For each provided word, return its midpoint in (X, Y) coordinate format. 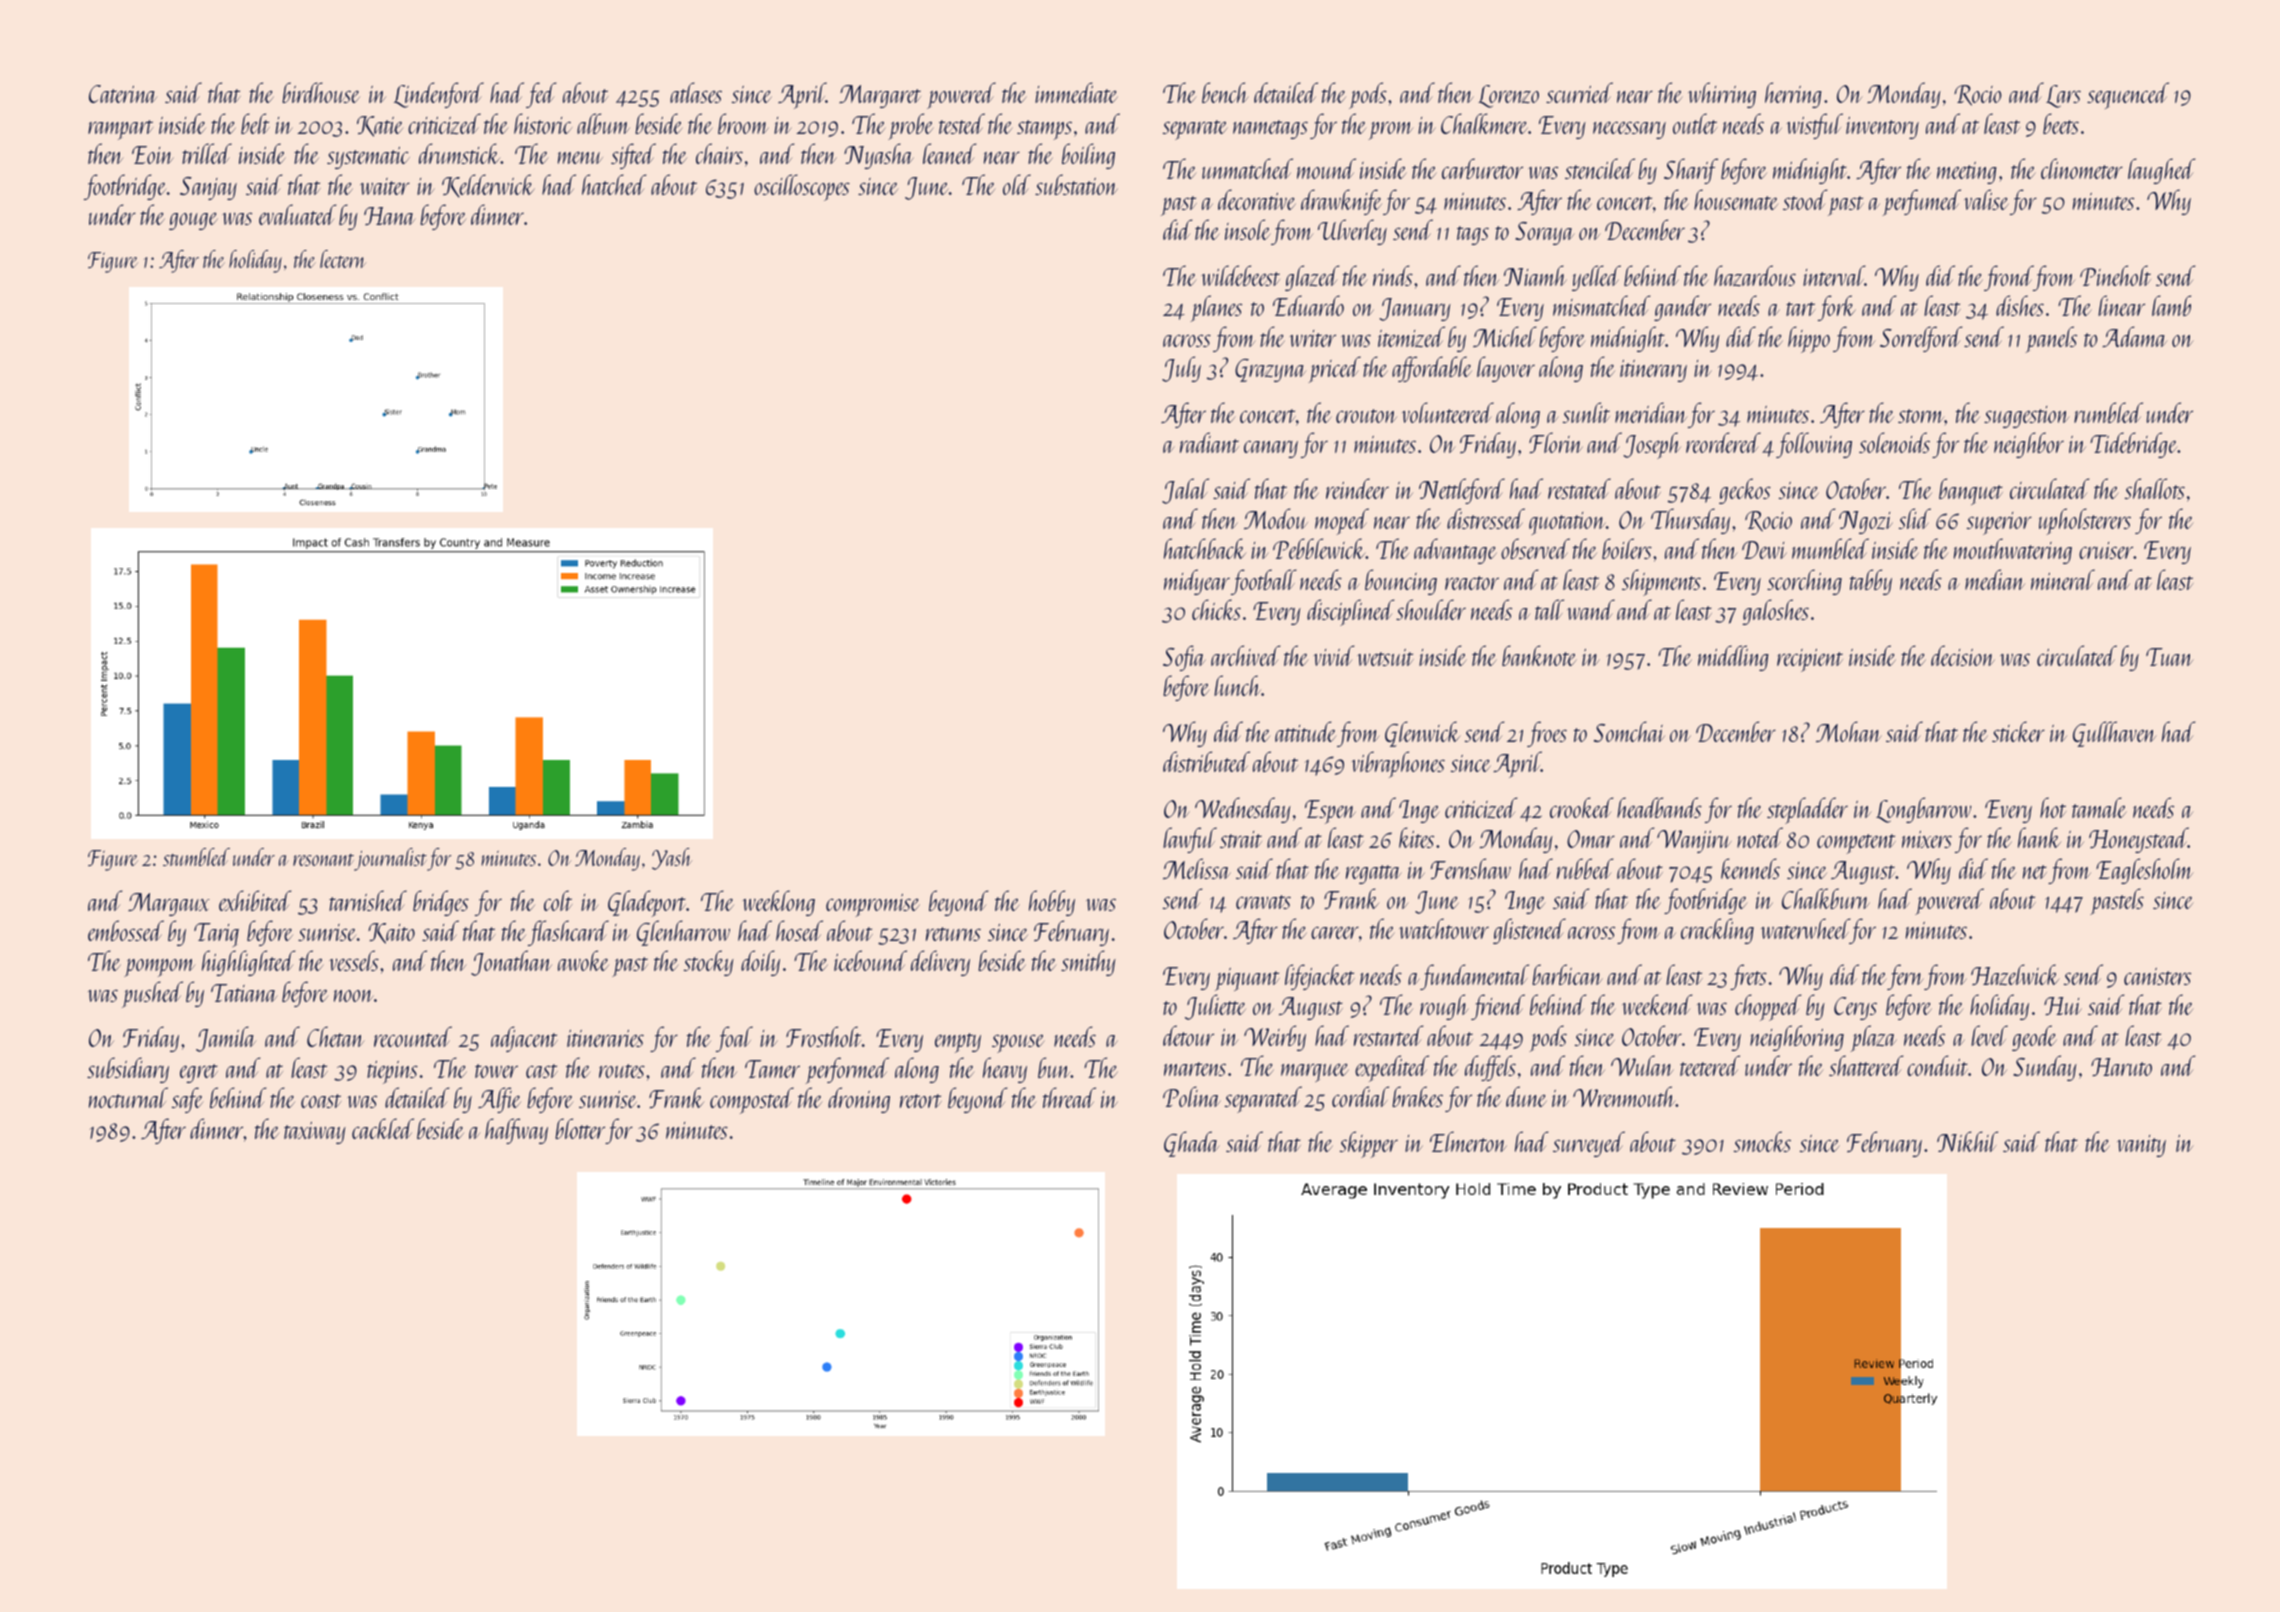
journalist (390, 859)
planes (1216, 308)
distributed (1206, 761)
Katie (380, 126)
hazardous (1755, 275)
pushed (152, 994)
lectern (343, 259)
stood (1805, 199)
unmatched (1247, 168)
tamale (2099, 807)
